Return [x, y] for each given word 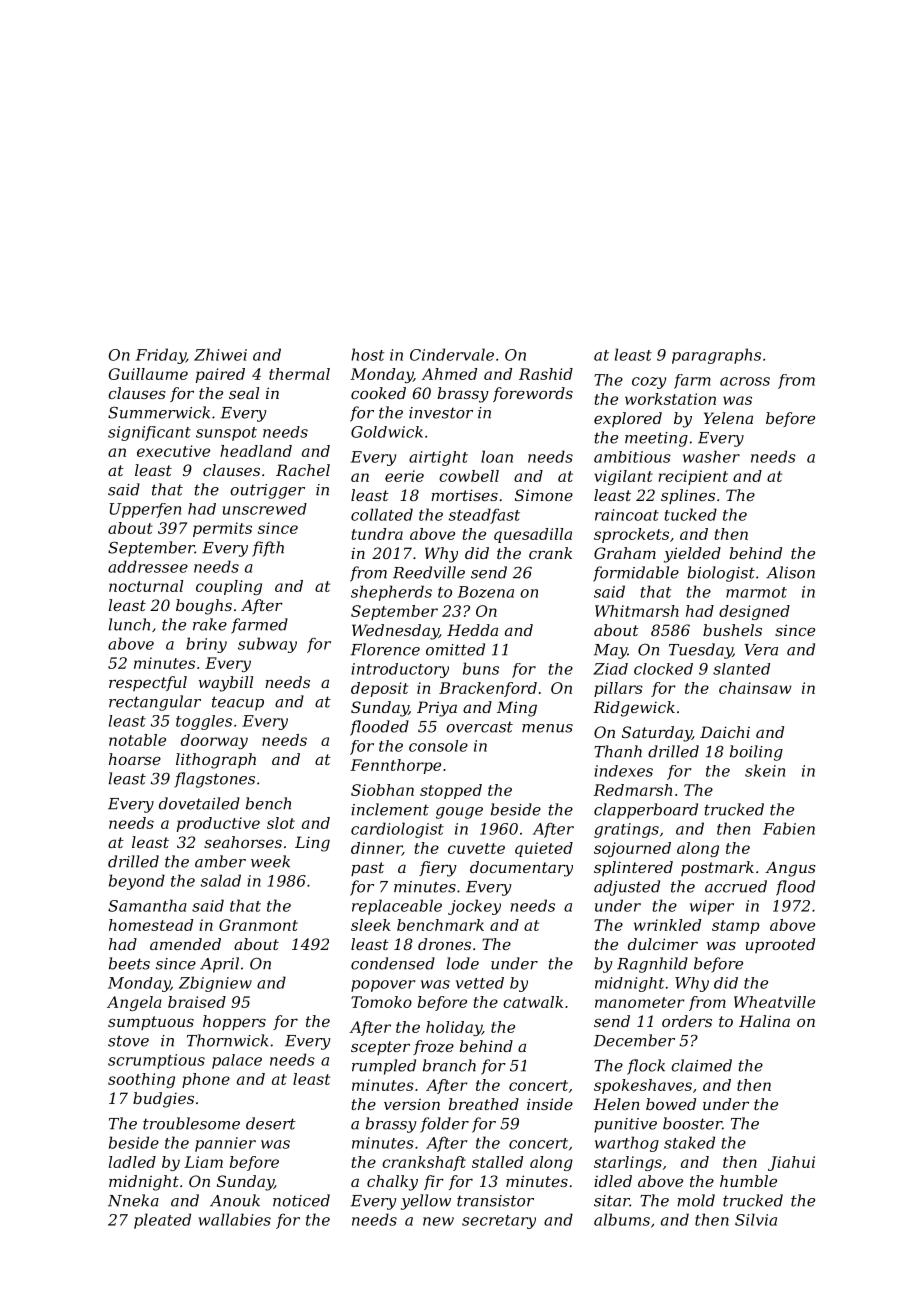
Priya [437, 709]
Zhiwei [220, 354]
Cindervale [452, 354]
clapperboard [646, 811]
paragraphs [716, 356]
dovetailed [199, 803]
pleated [162, 1221]
